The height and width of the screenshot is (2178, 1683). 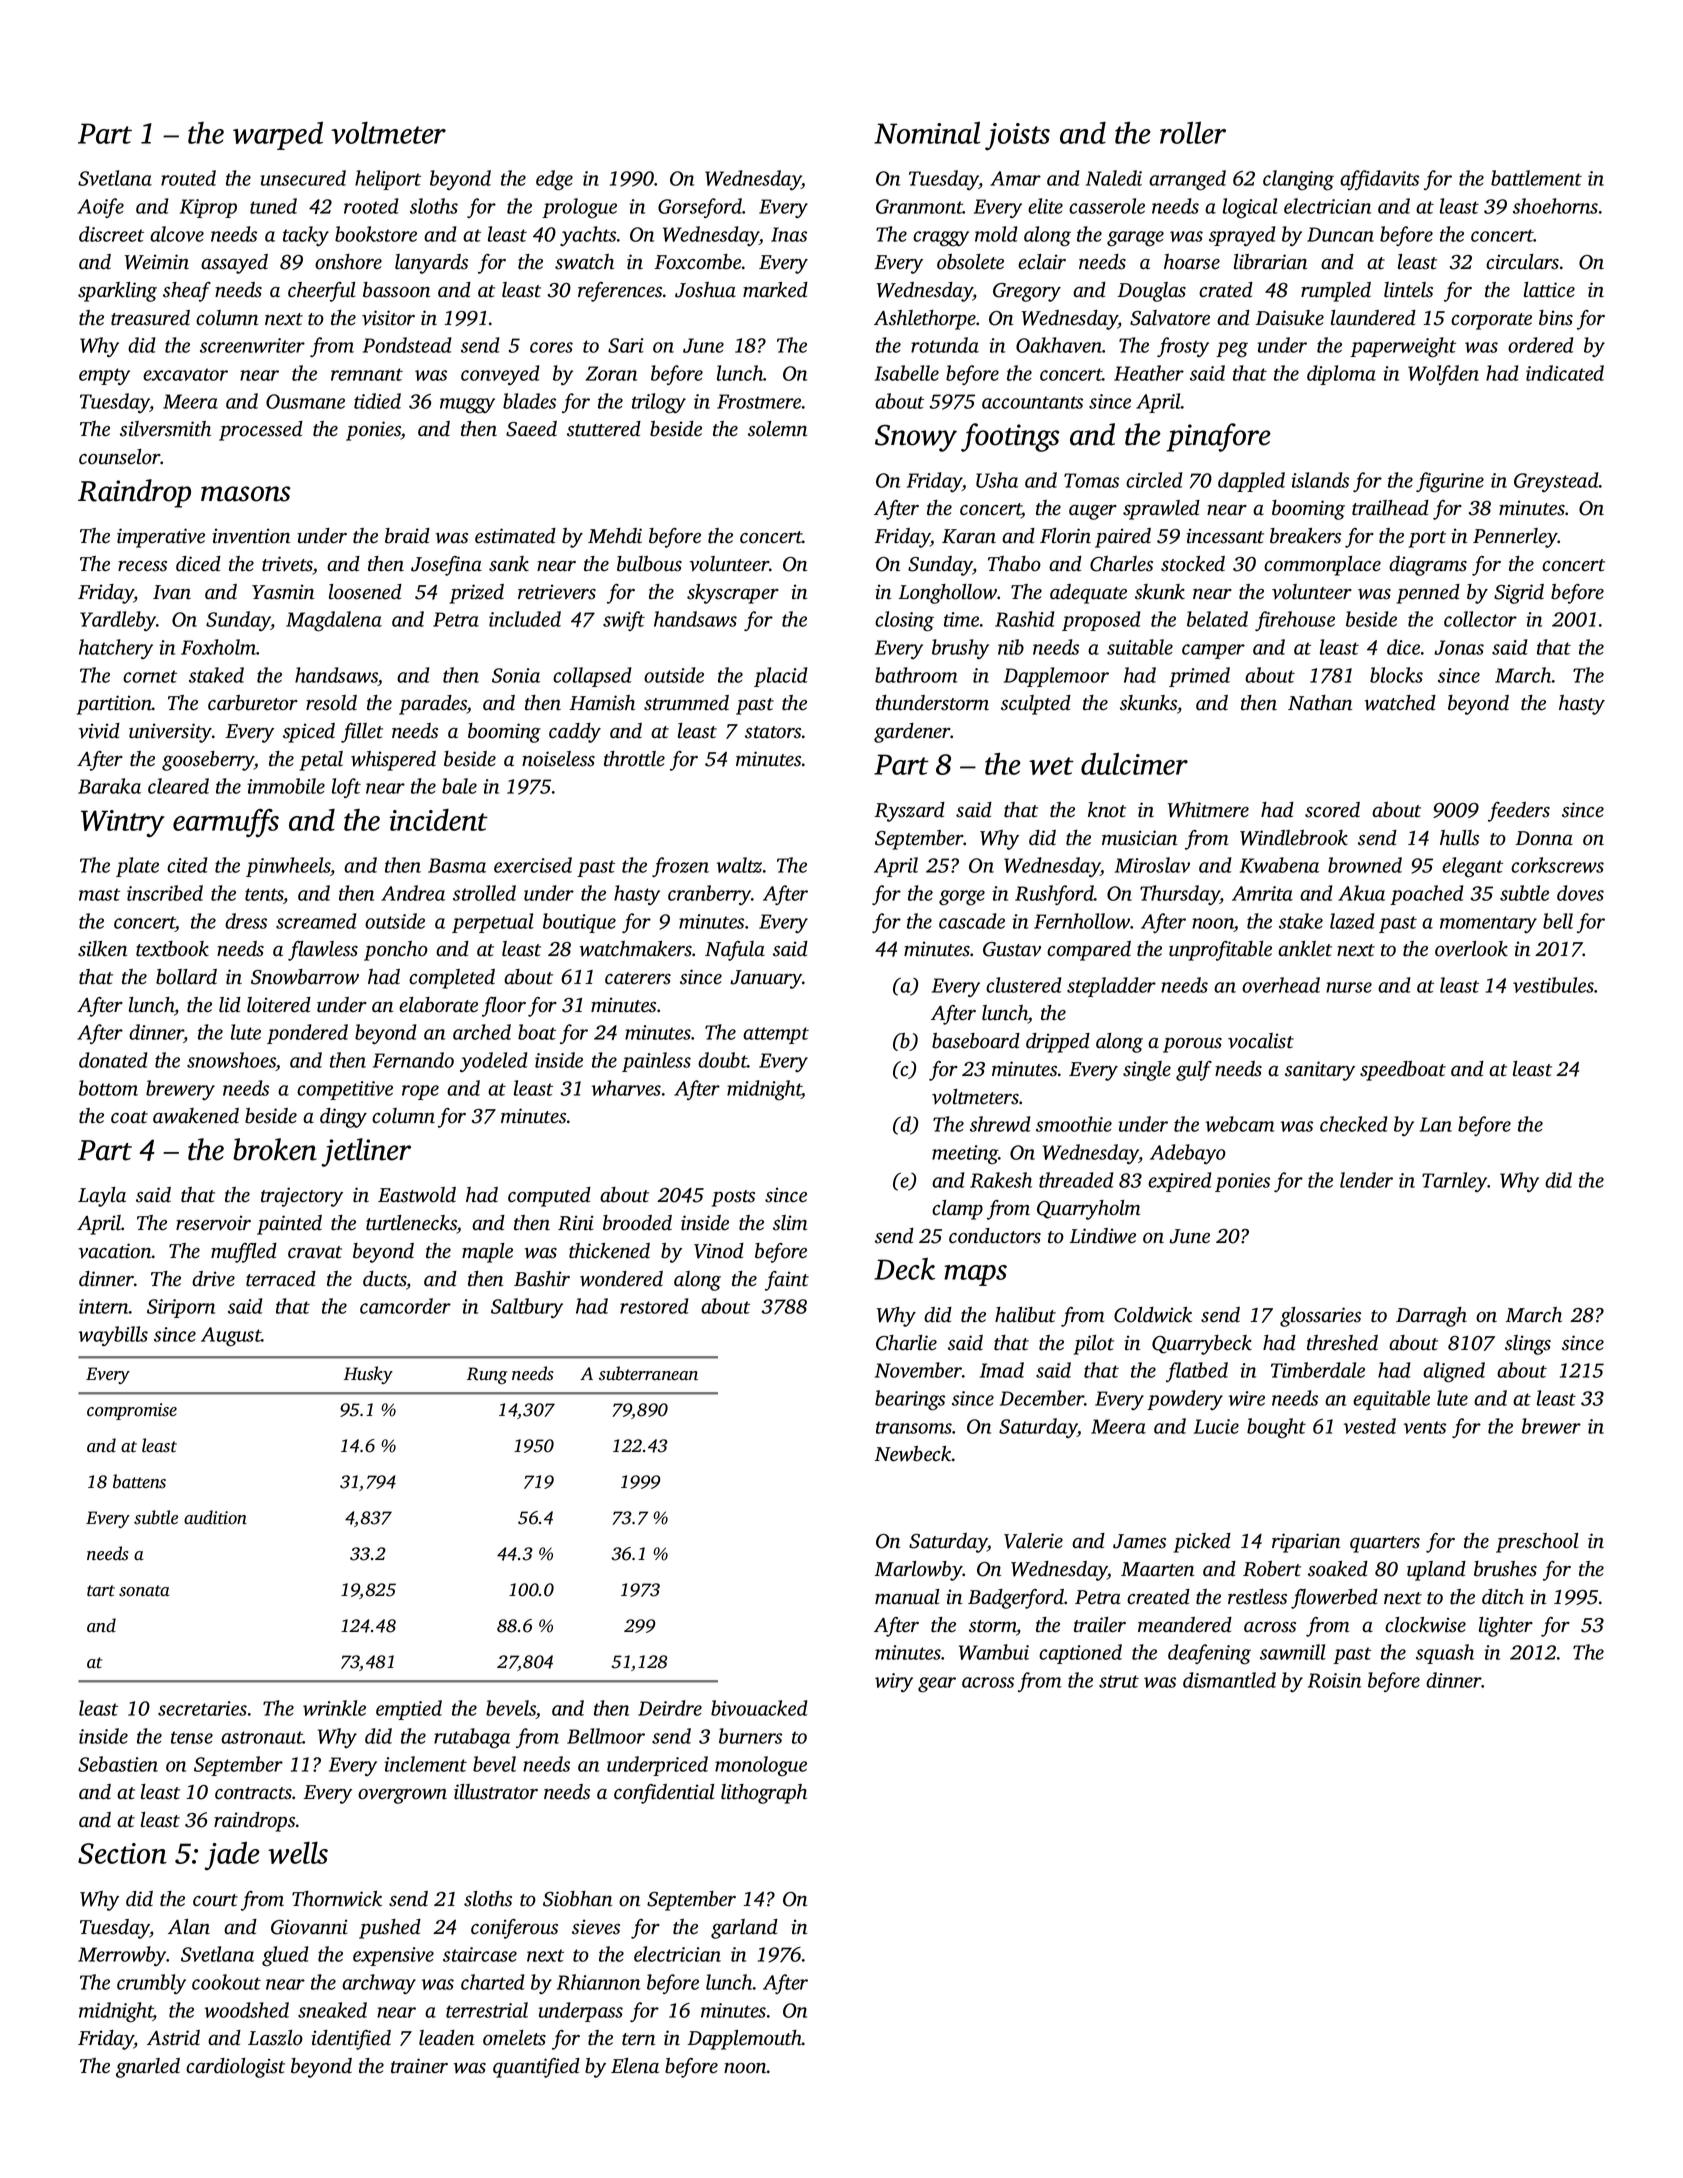 What do you see at coordinates (1024, 985) in the screenshot?
I see `clustered` at bounding box center [1024, 985].
